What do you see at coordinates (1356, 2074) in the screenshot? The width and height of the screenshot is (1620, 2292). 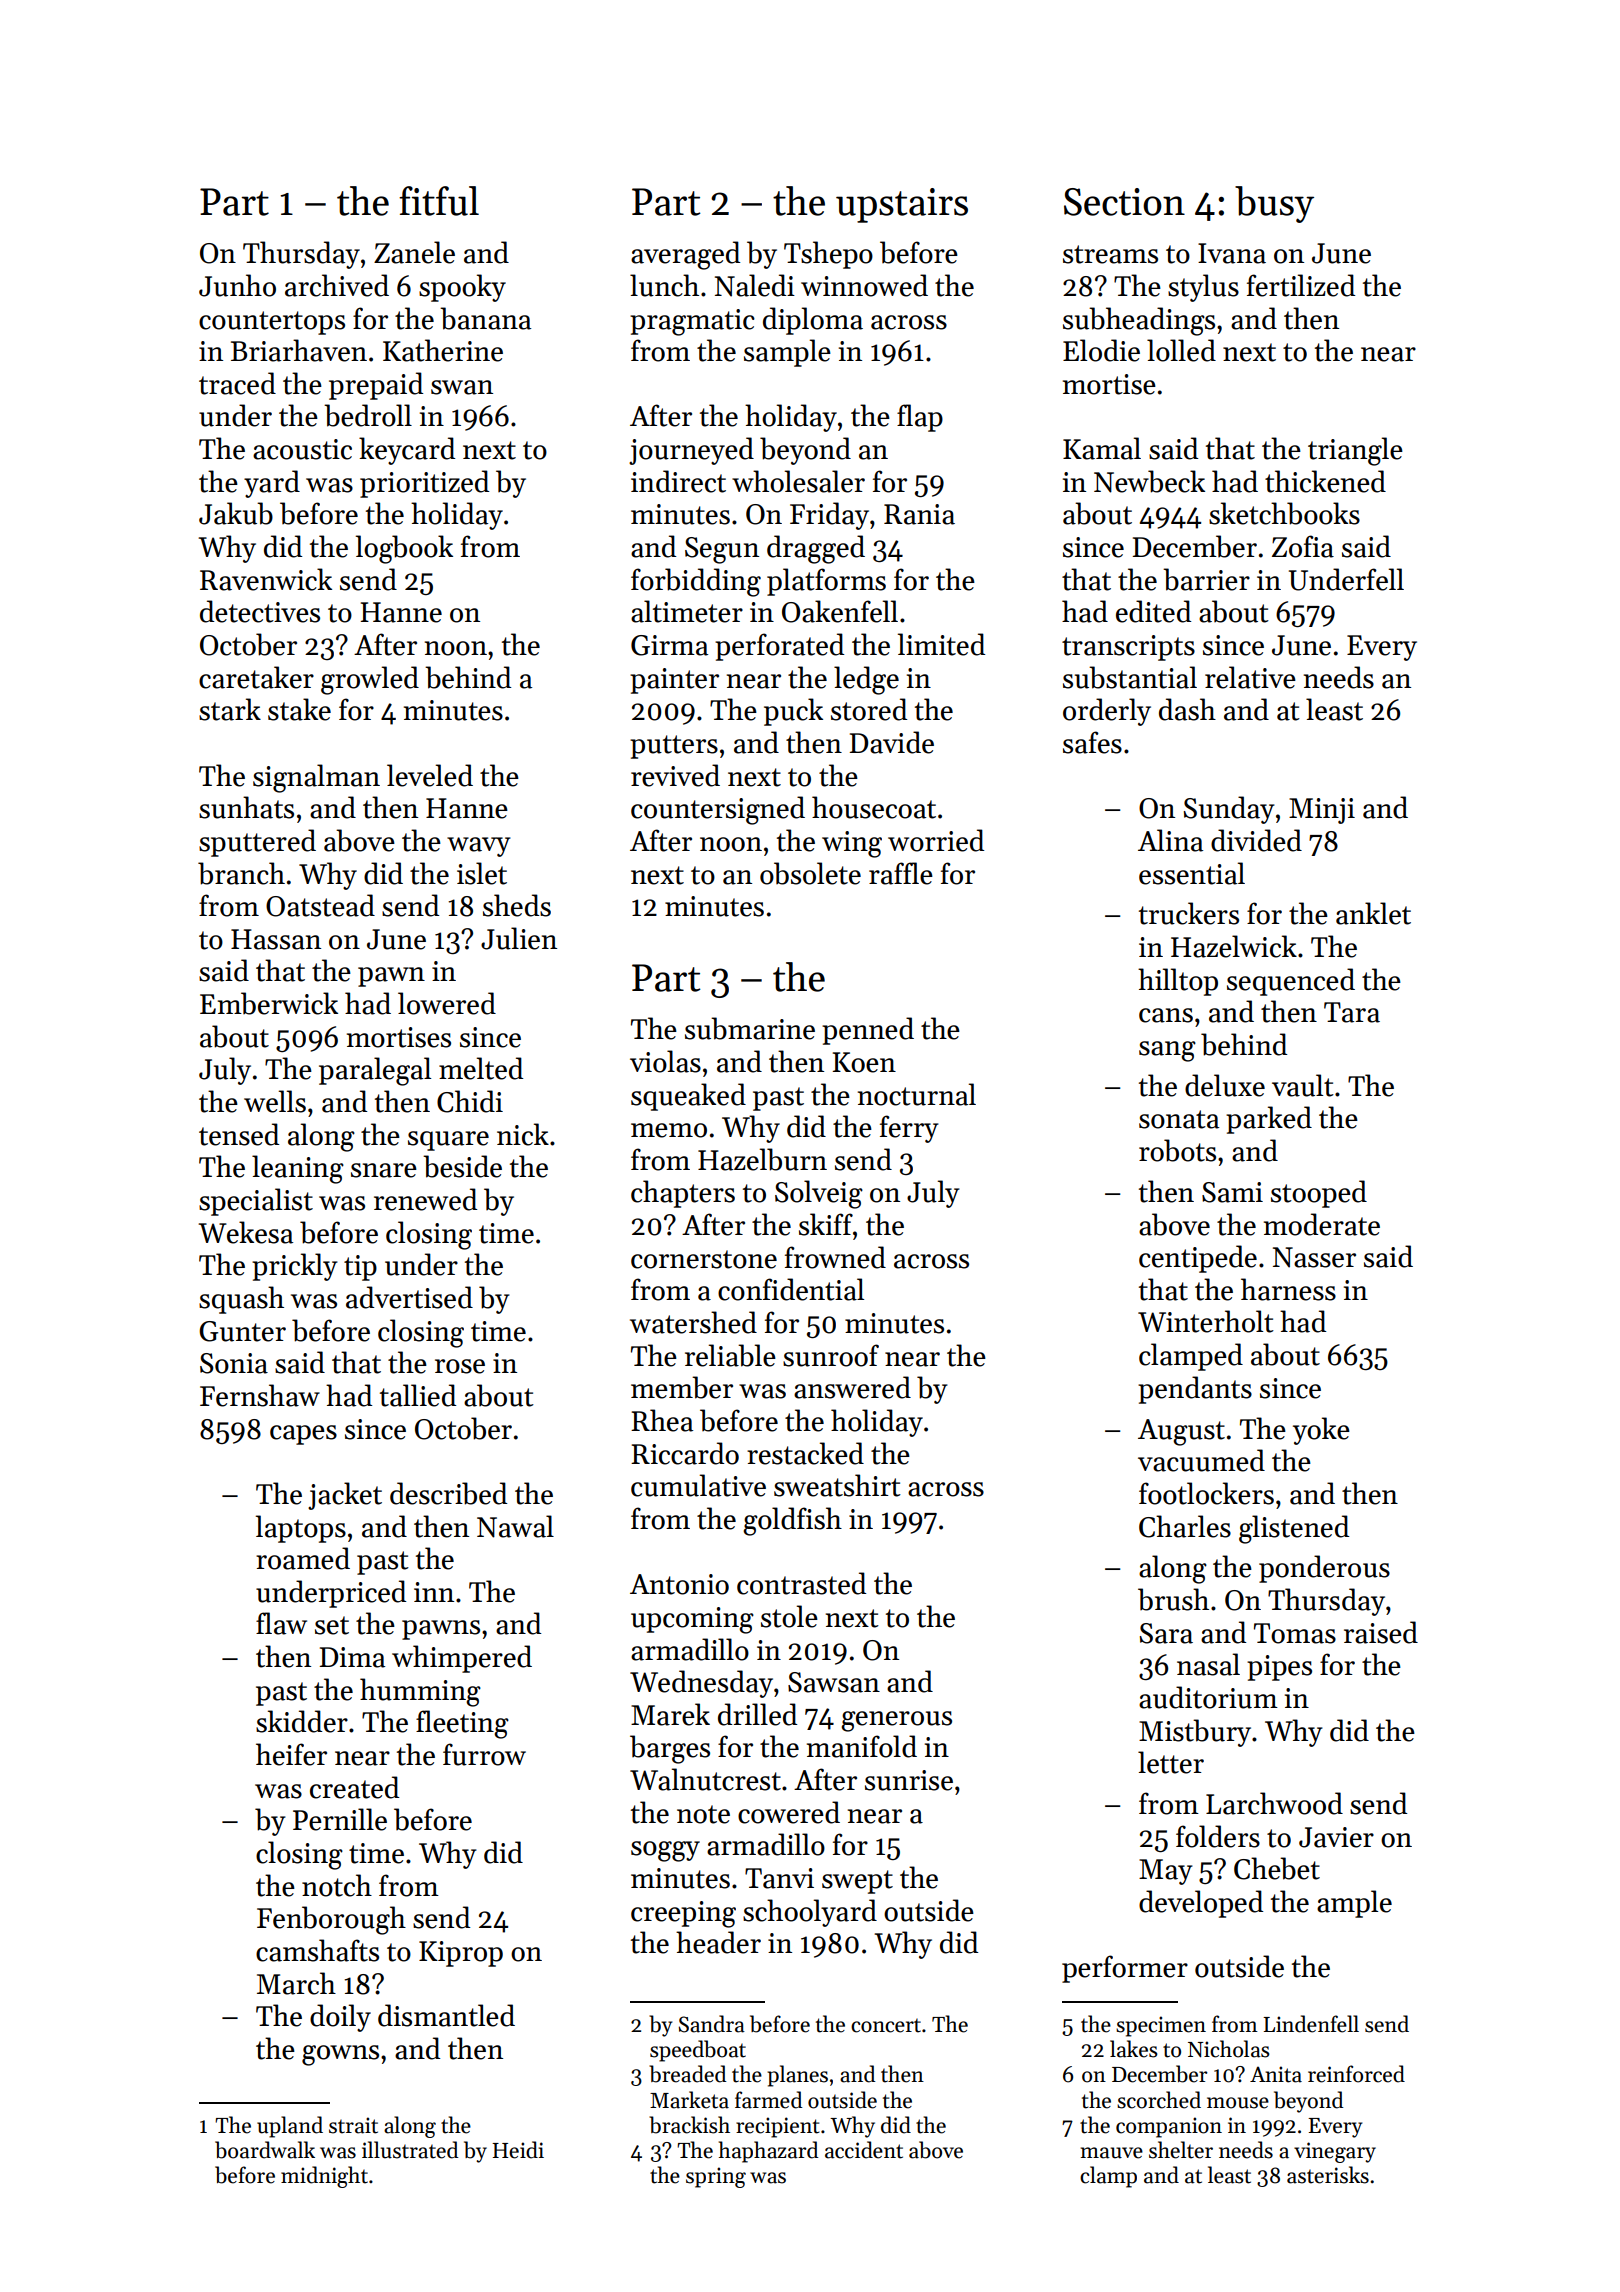 I see `reinforced` at bounding box center [1356, 2074].
